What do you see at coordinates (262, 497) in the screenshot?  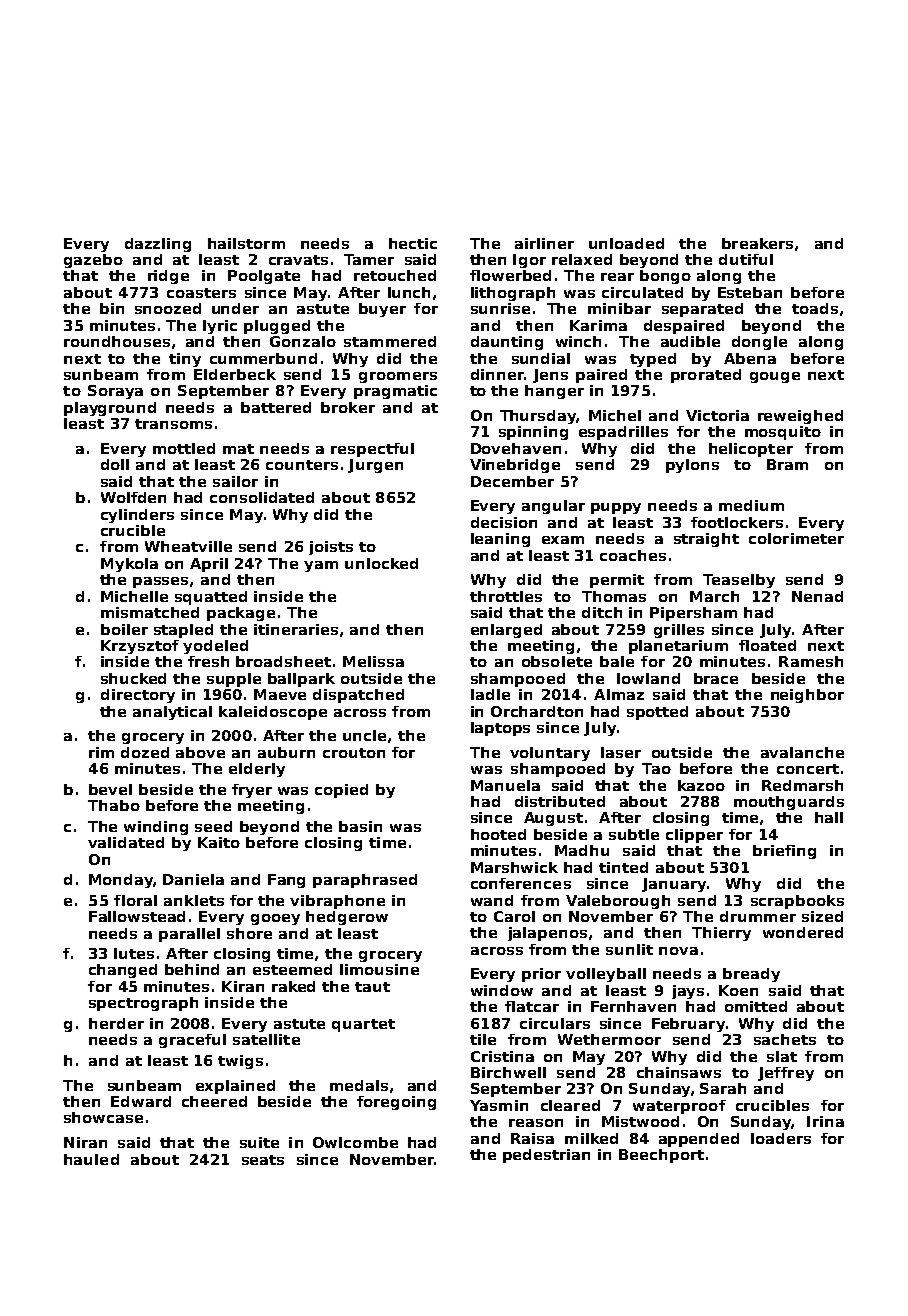 I see `consolidated` at bounding box center [262, 497].
